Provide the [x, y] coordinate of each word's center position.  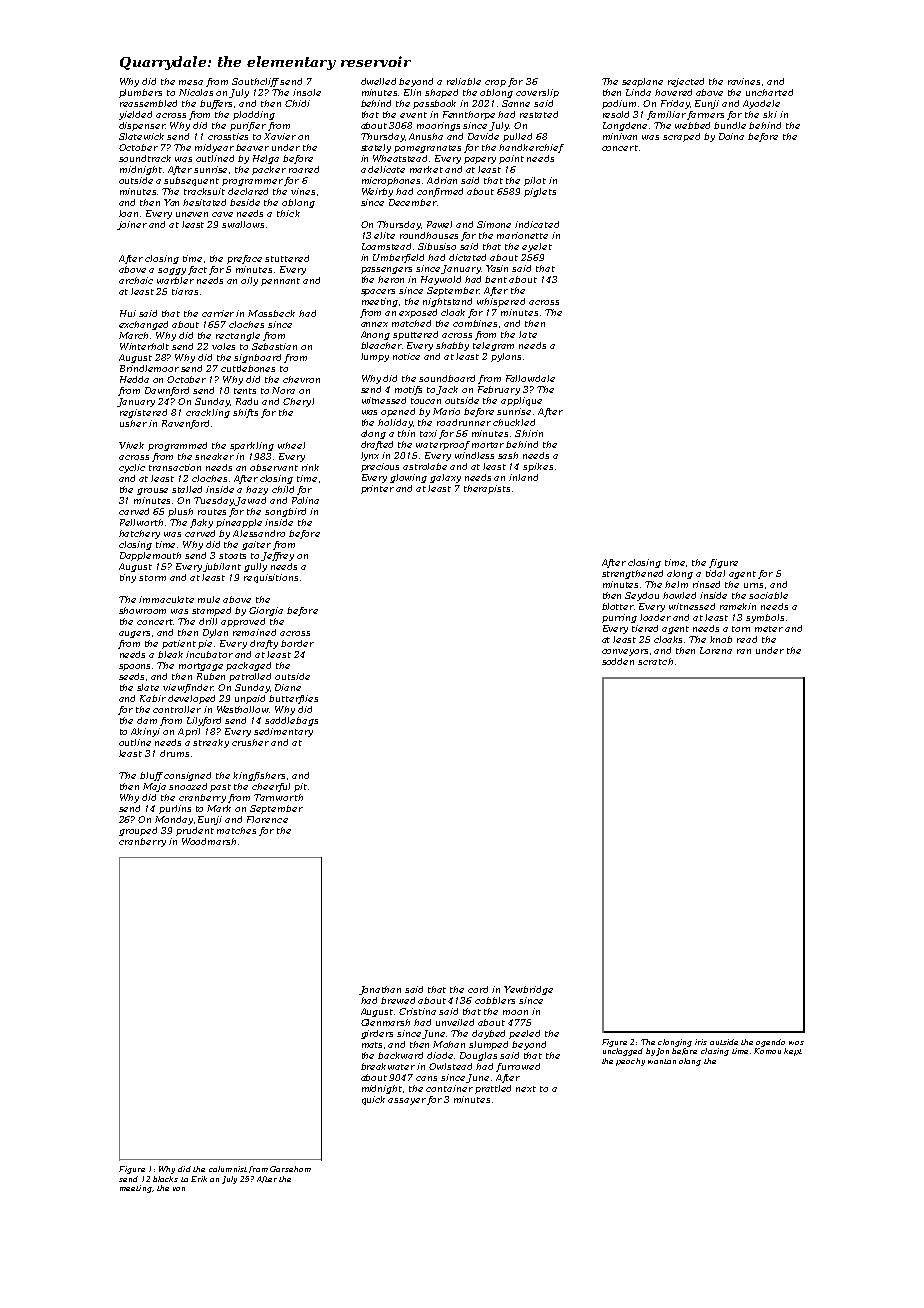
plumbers [140, 93]
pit [300, 787]
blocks [165, 1179]
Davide [483, 136]
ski [770, 114]
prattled [493, 1089]
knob [721, 639]
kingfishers [259, 776]
